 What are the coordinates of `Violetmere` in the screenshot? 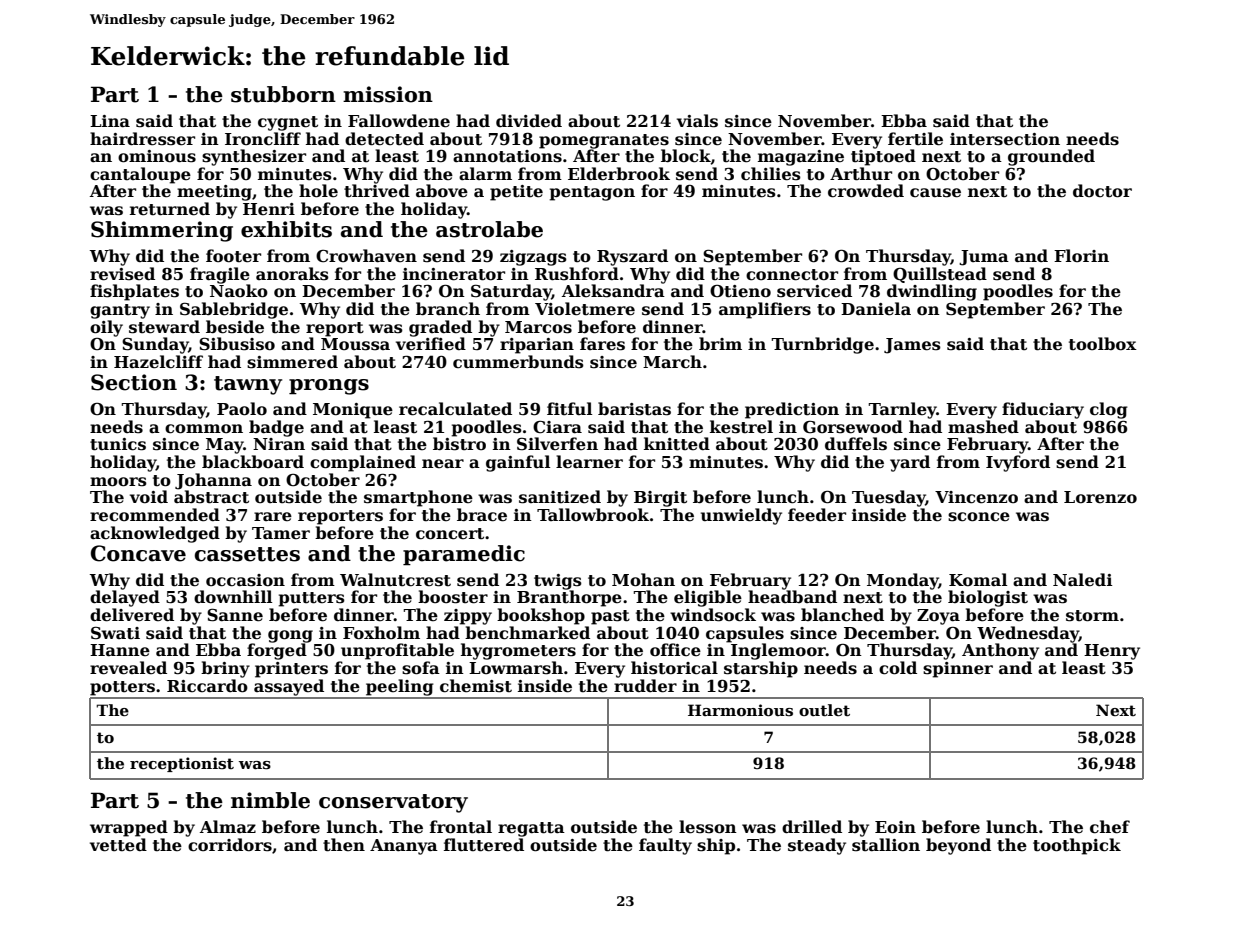 It's located at (585, 309).
